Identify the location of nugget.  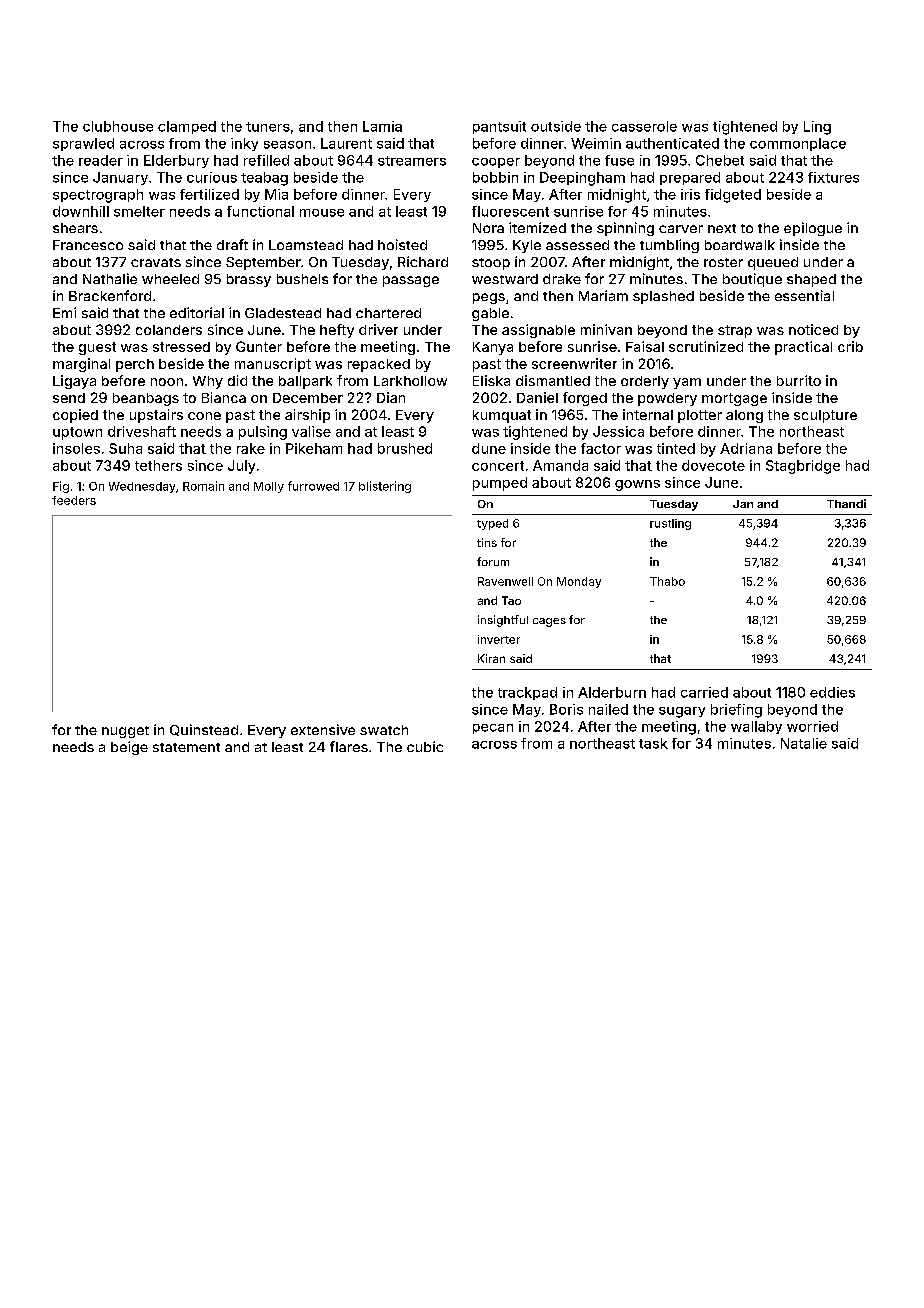
(125, 732).
